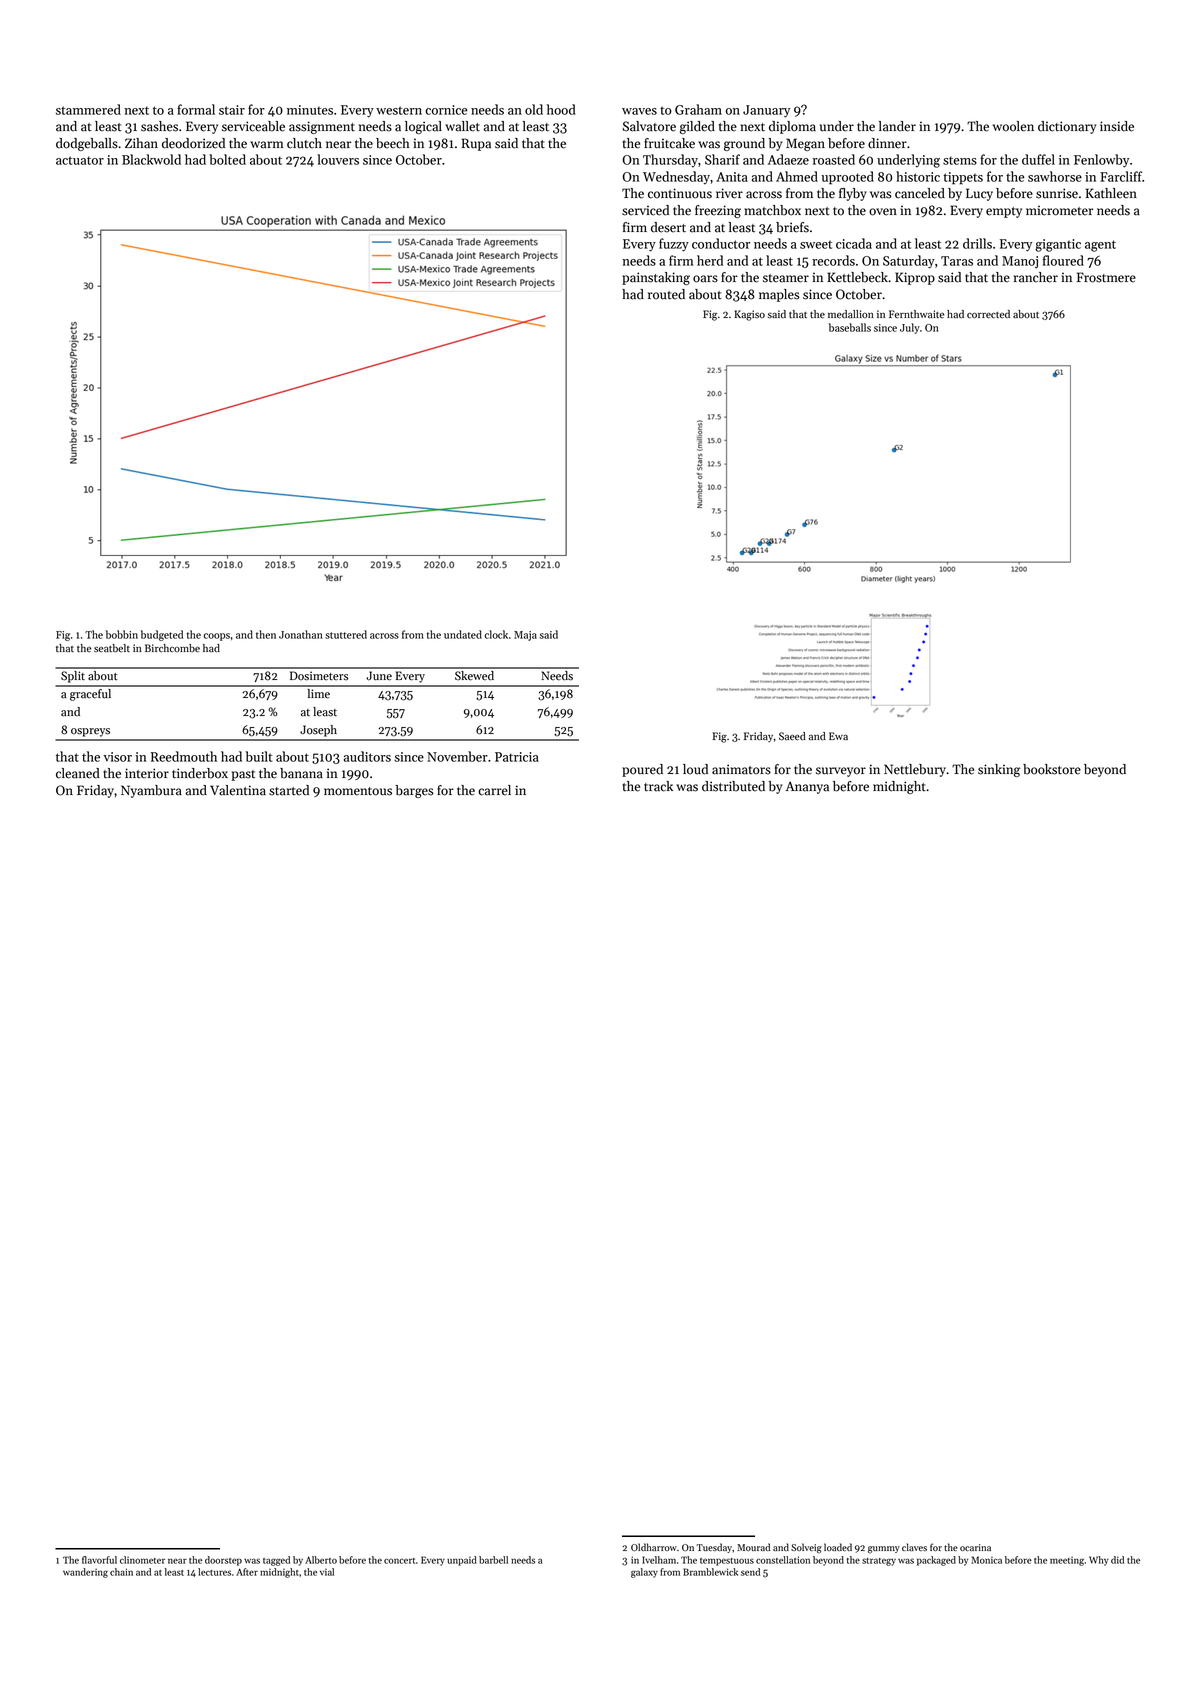 This page has width=1201, height=1698. I want to click on hood, so click(561, 109).
